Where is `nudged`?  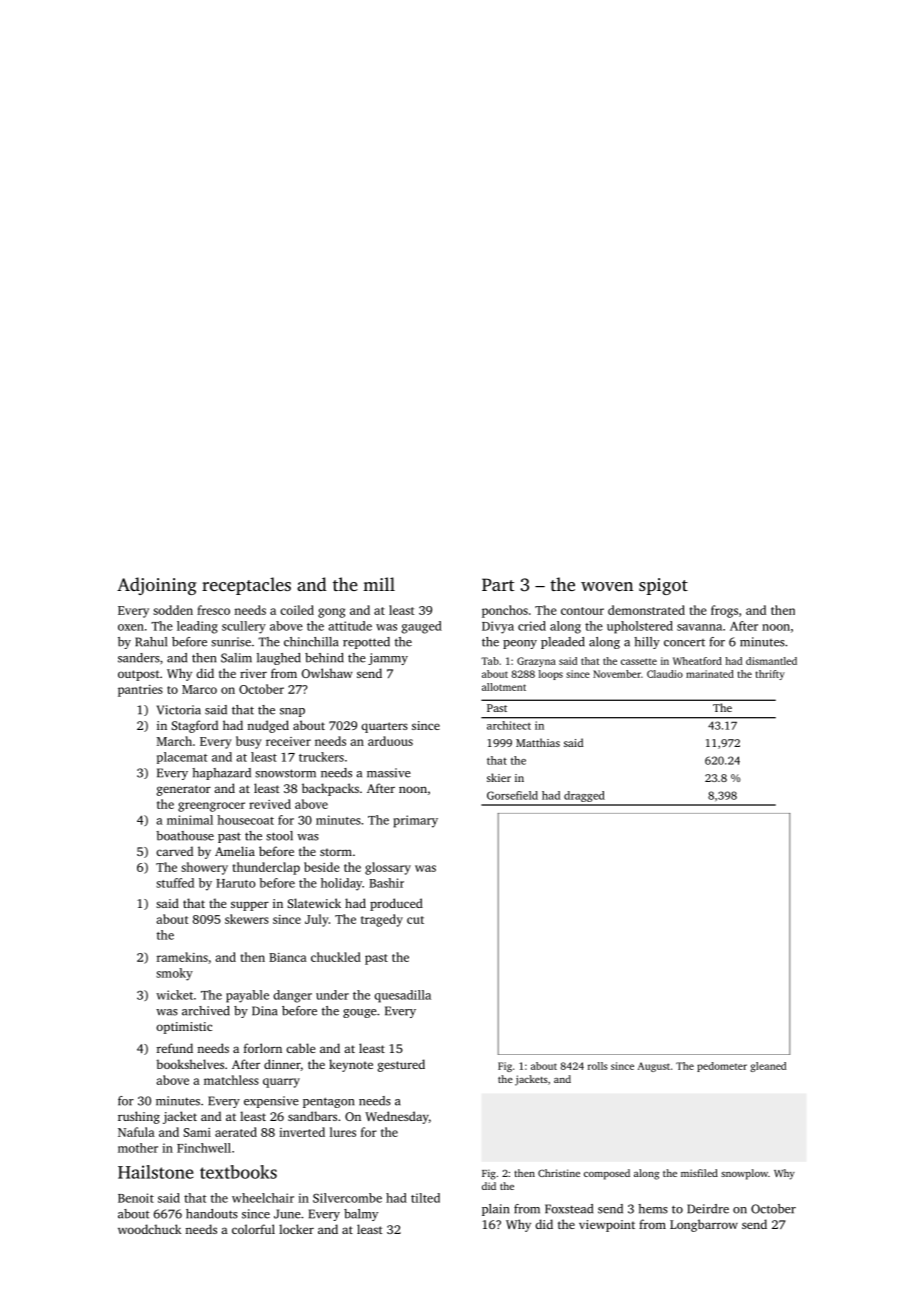
nudged is located at coordinates (268, 726).
